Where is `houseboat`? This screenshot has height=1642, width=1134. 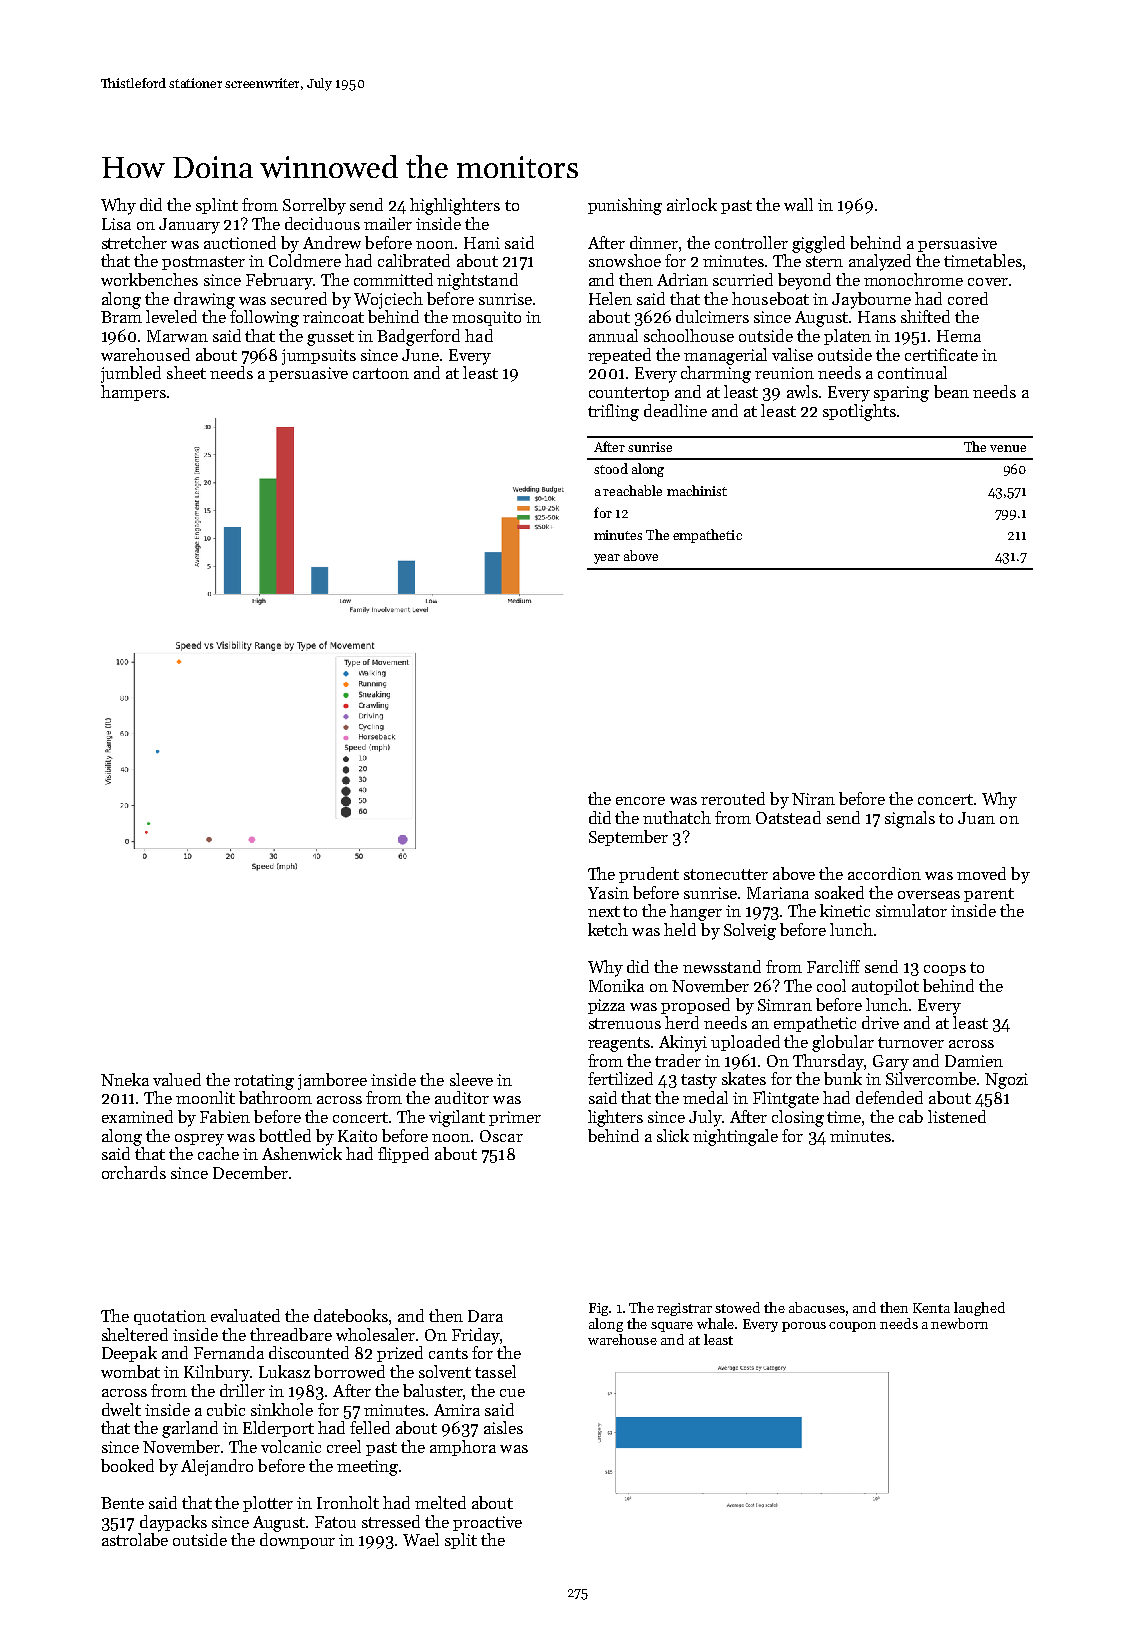
houseboat is located at coordinates (770, 298).
